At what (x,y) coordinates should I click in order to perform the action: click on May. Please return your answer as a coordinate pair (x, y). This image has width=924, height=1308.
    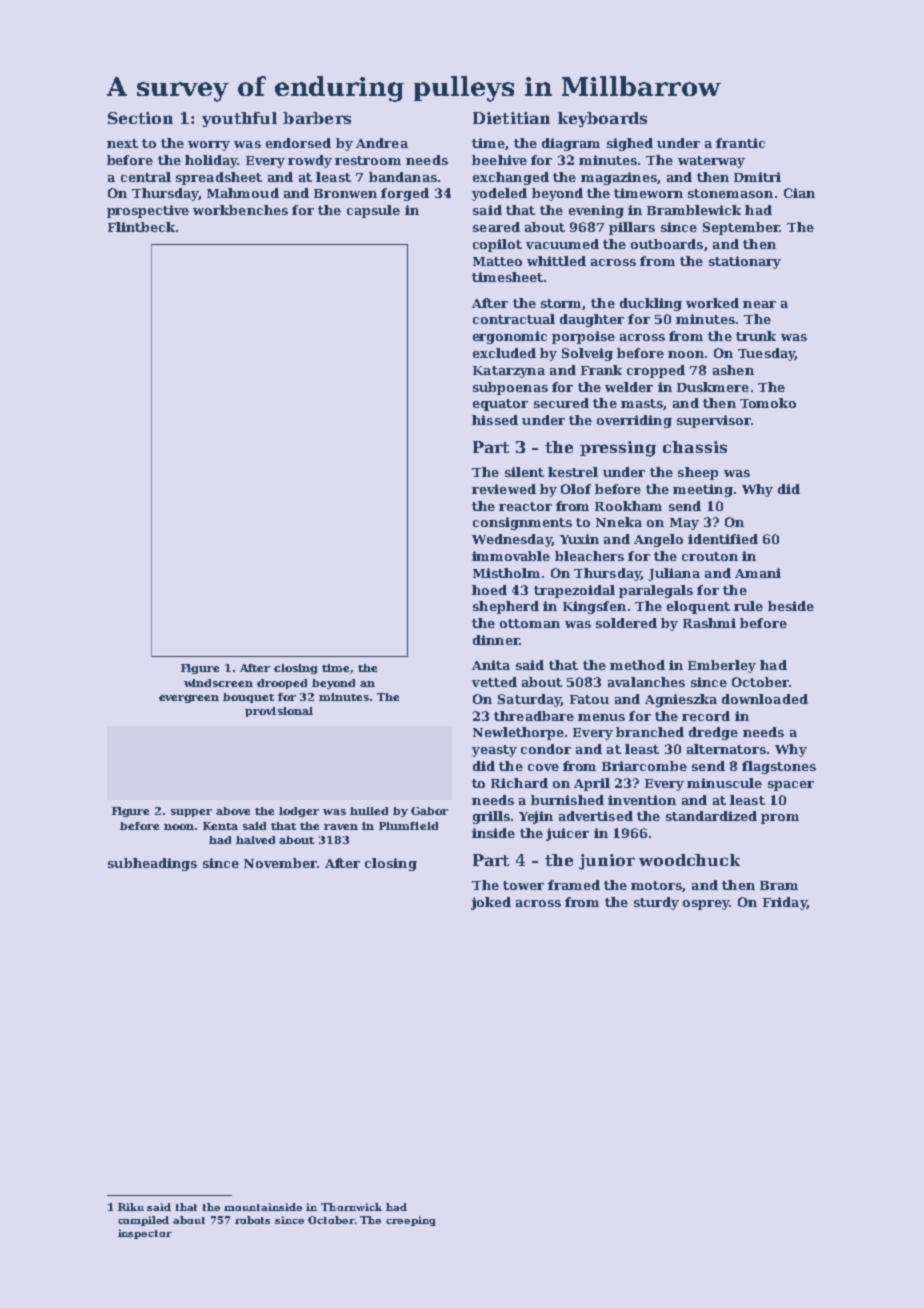
    Looking at the image, I should click on (684, 524).
